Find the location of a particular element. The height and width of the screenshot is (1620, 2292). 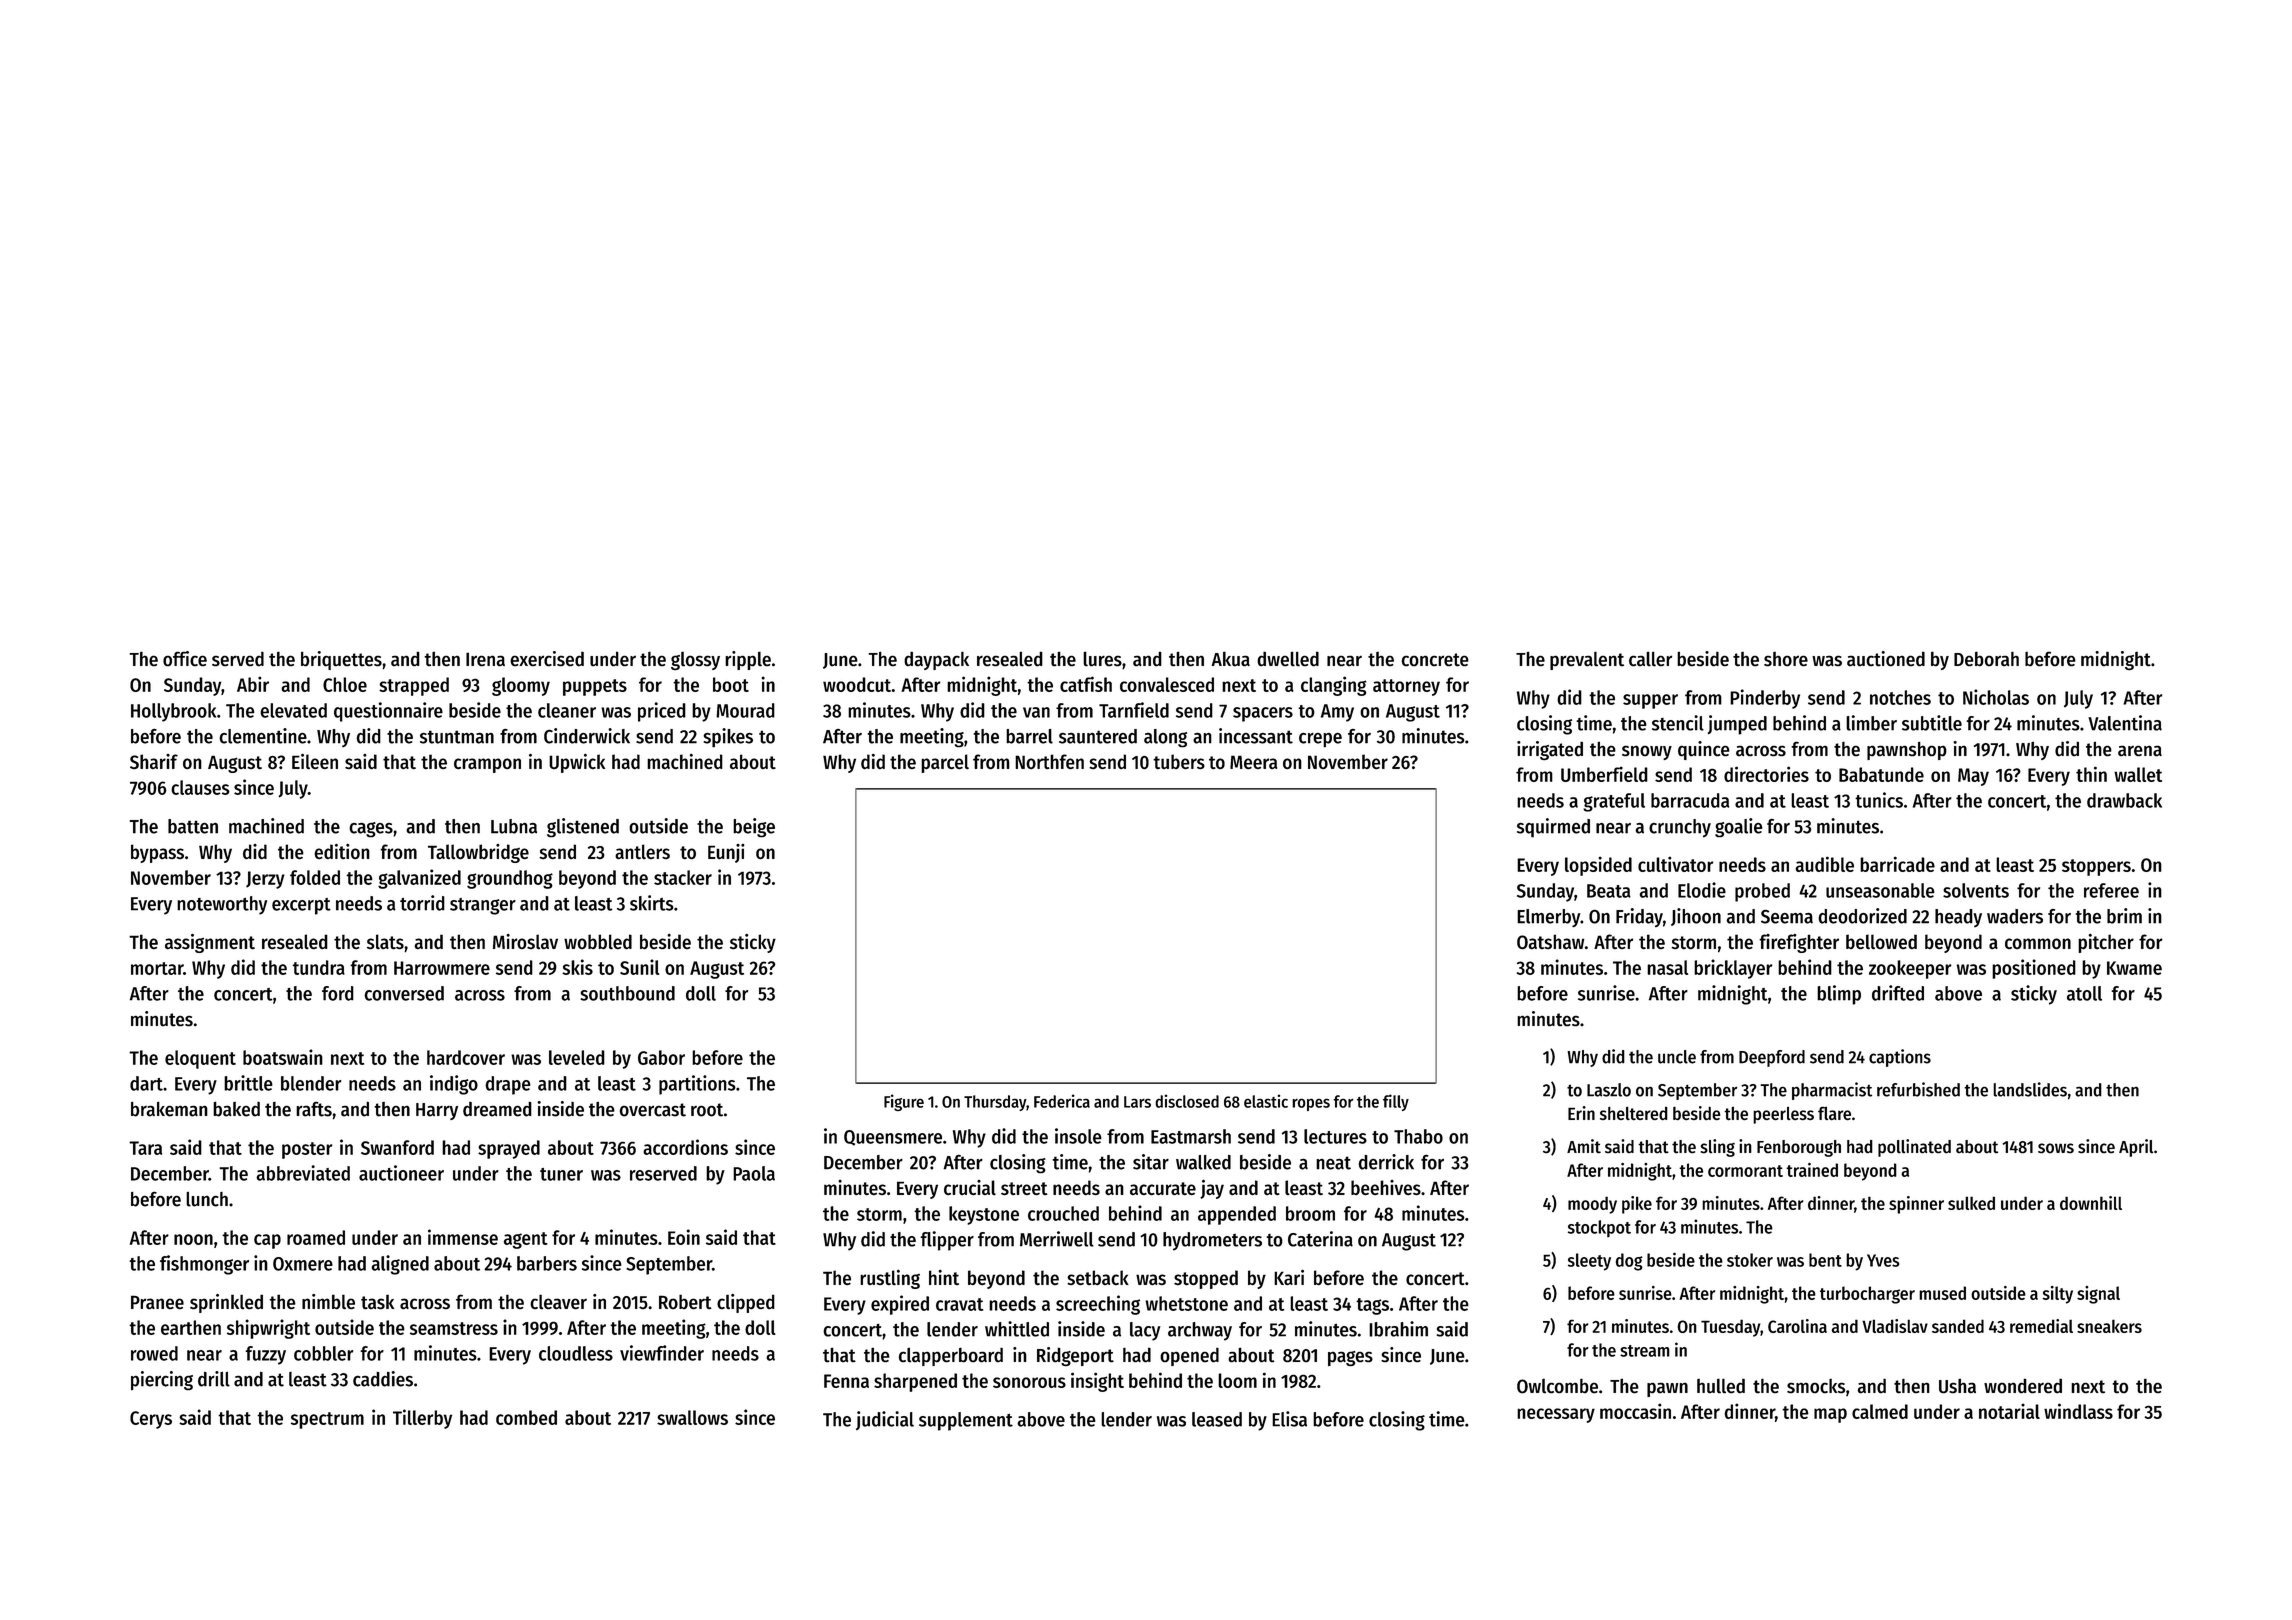

archway is located at coordinates (1200, 1331).
